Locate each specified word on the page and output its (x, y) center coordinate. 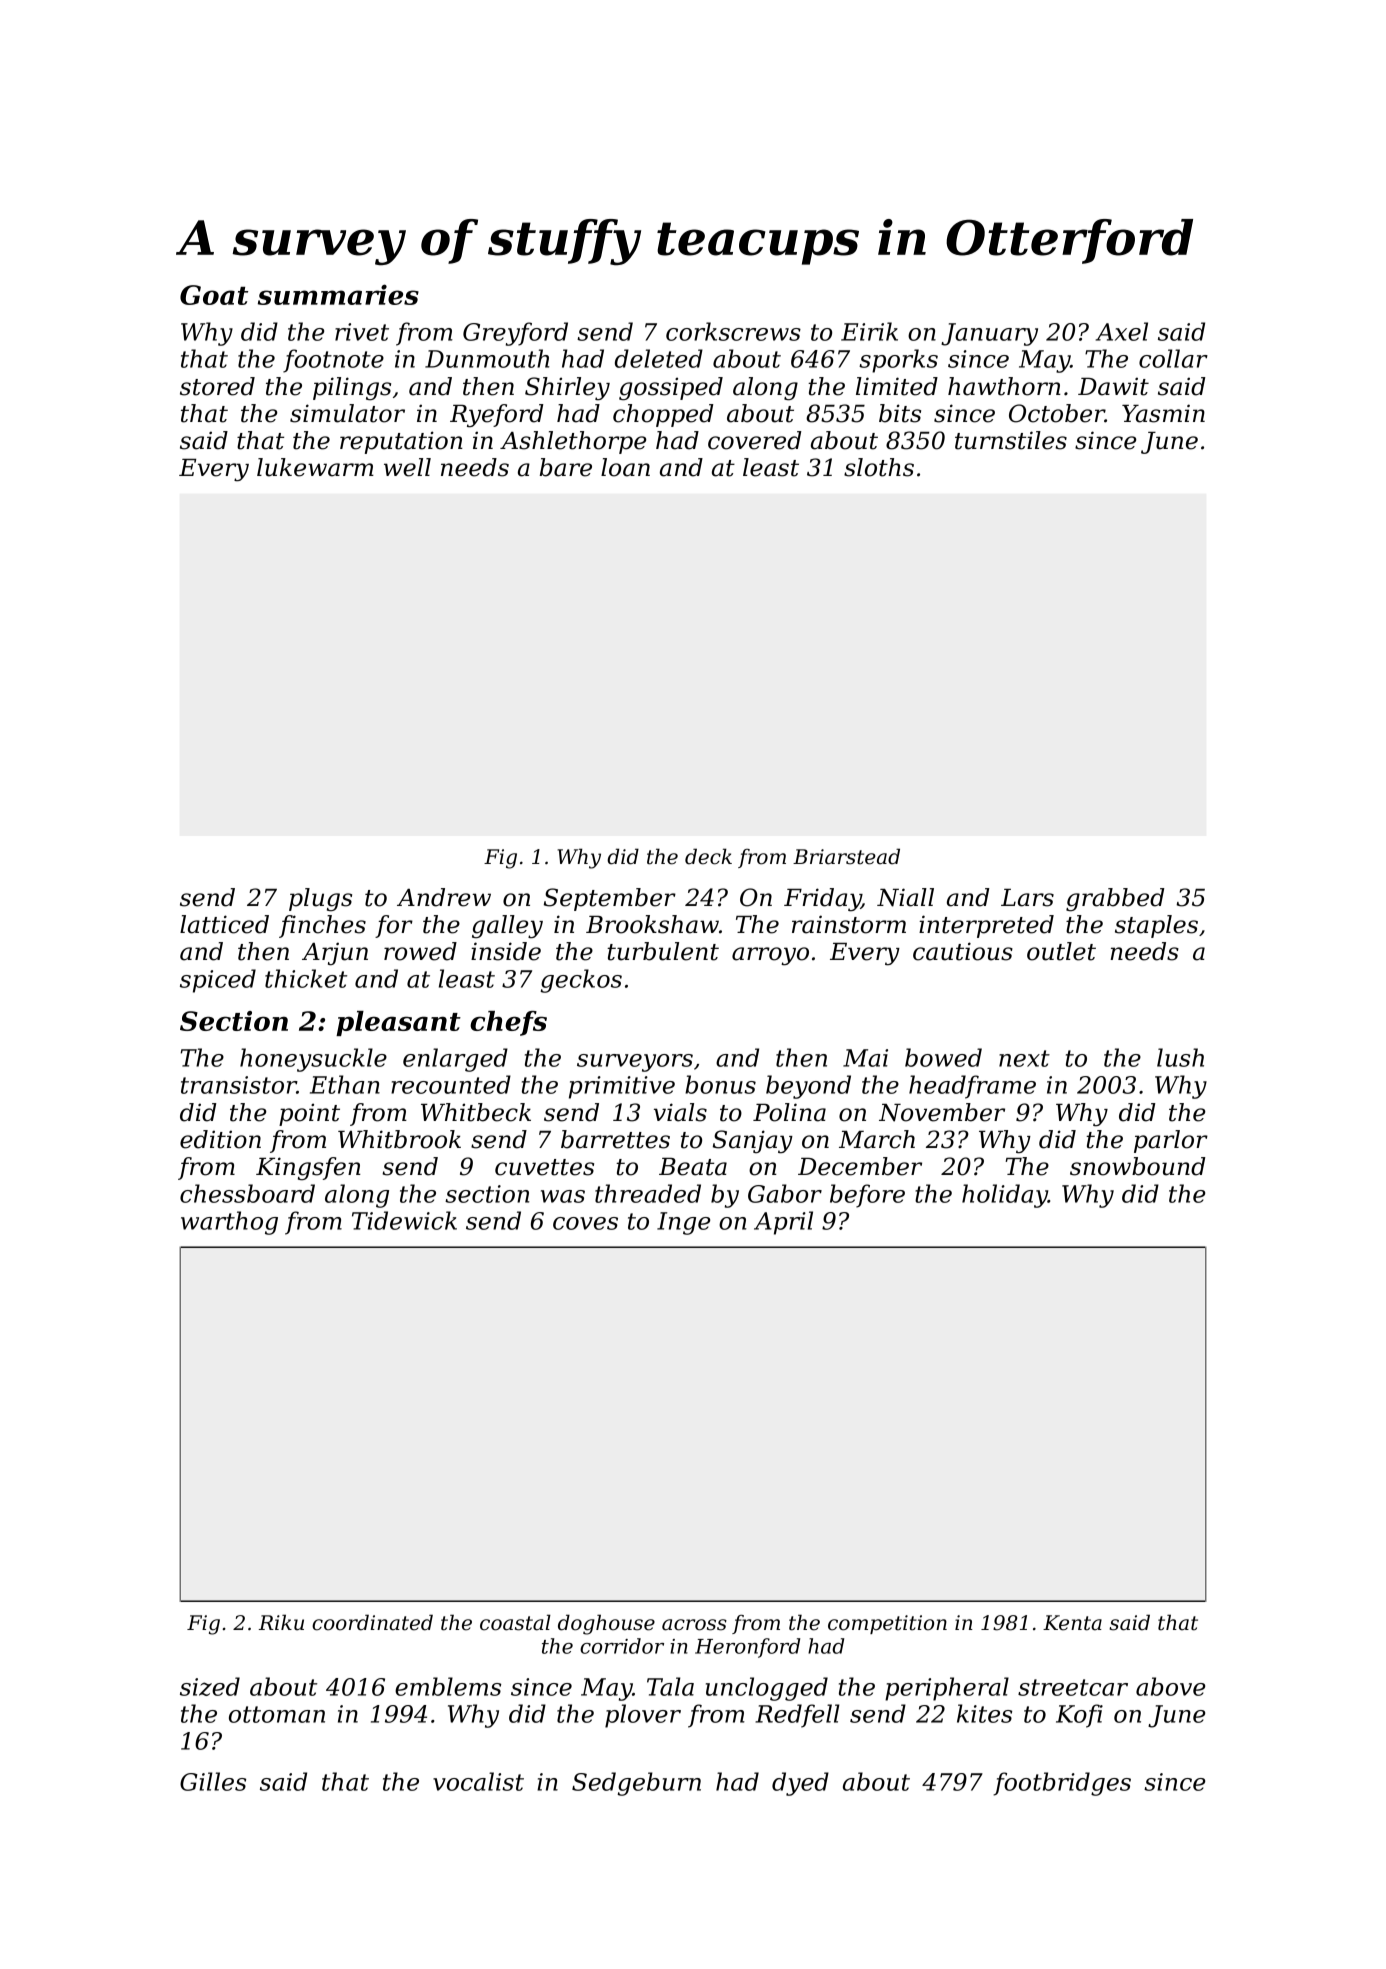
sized (210, 1686)
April (783, 1223)
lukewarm (315, 467)
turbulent (663, 951)
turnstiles (1011, 440)
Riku (281, 1622)
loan (625, 467)
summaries (338, 294)
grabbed (1115, 900)
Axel (1122, 331)
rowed (420, 951)
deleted (659, 358)
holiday (1005, 1196)
